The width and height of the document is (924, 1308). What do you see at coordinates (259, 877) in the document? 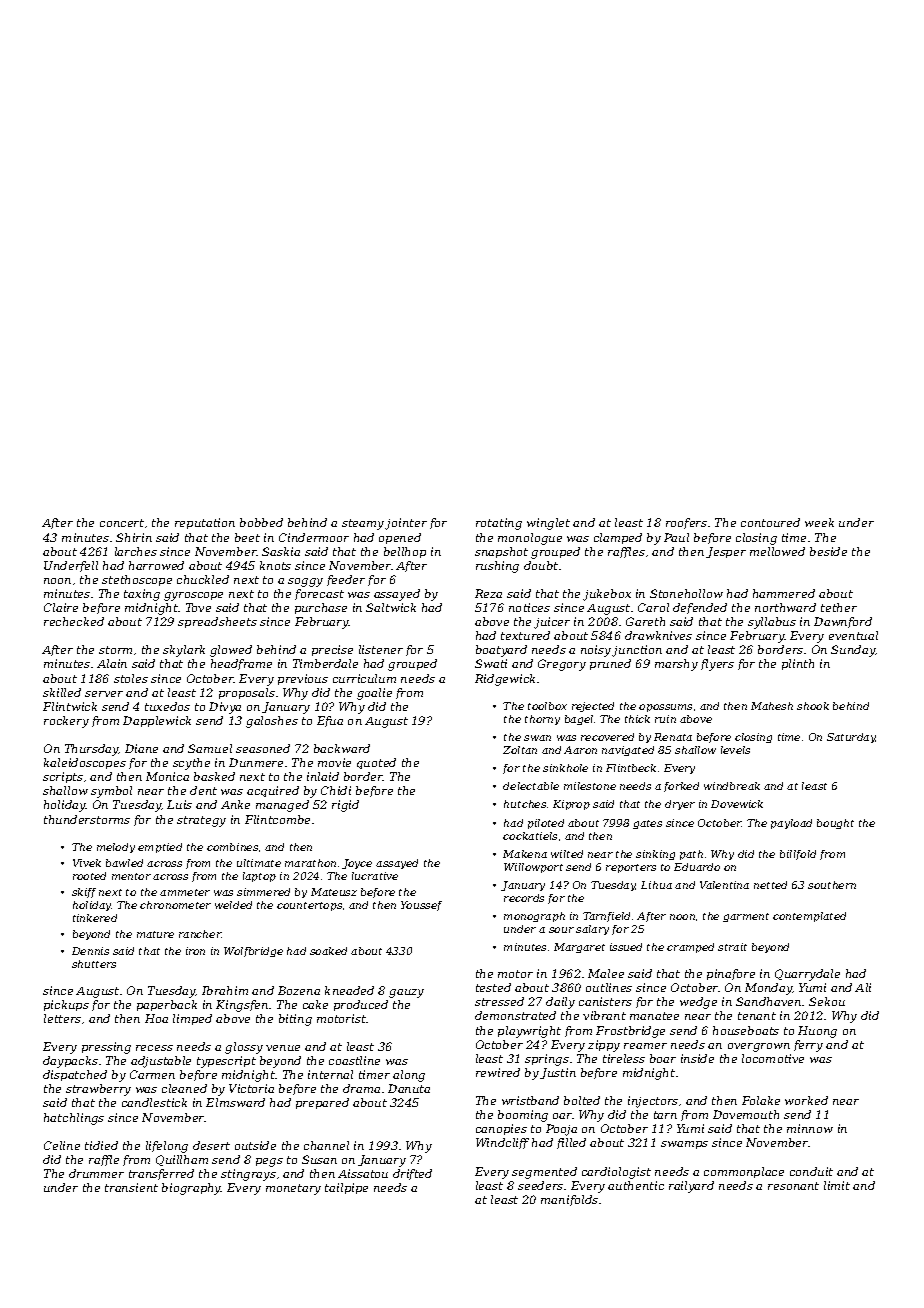
I see `laptop` at bounding box center [259, 877].
